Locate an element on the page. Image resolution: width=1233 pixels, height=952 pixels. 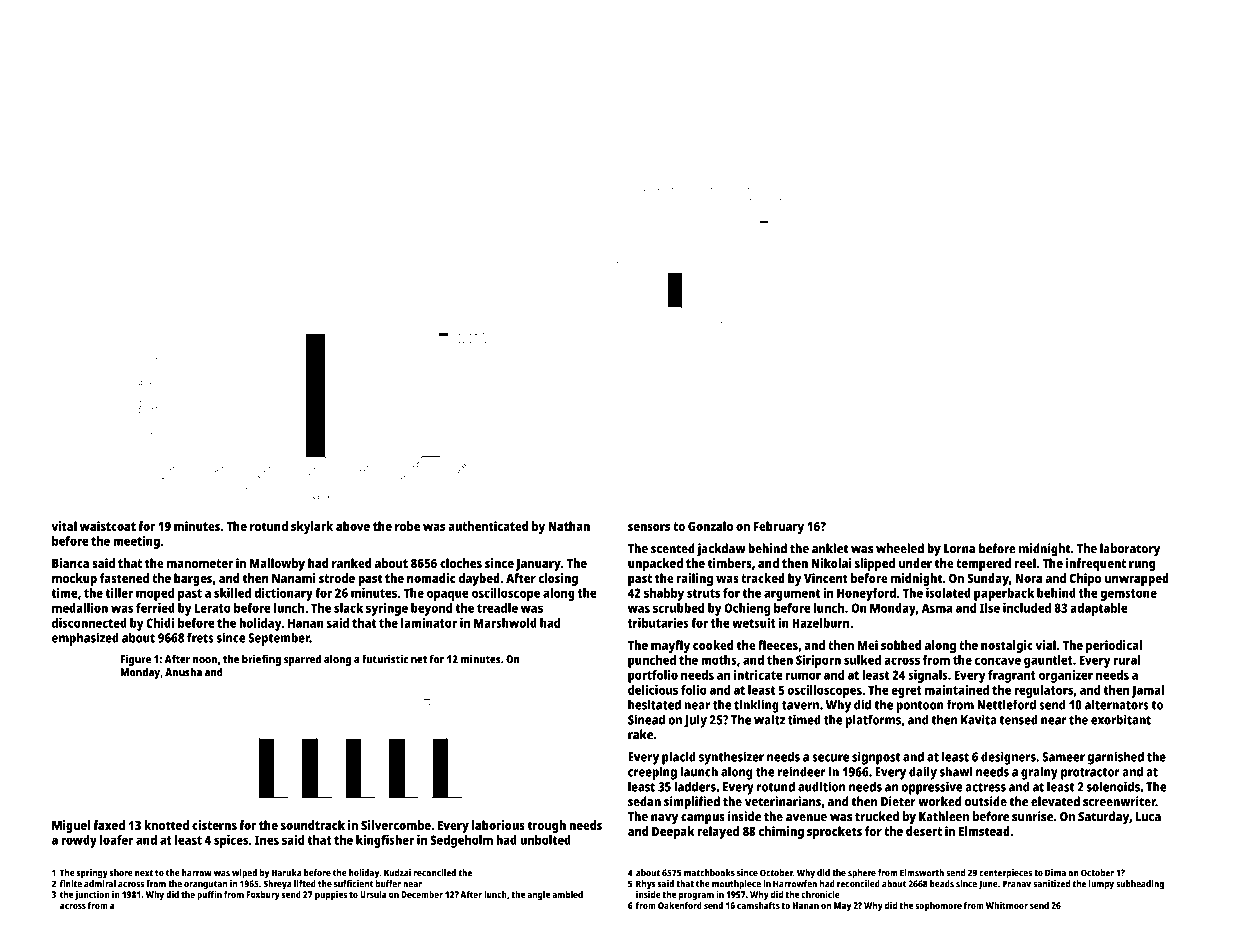
trucked is located at coordinates (877, 816).
